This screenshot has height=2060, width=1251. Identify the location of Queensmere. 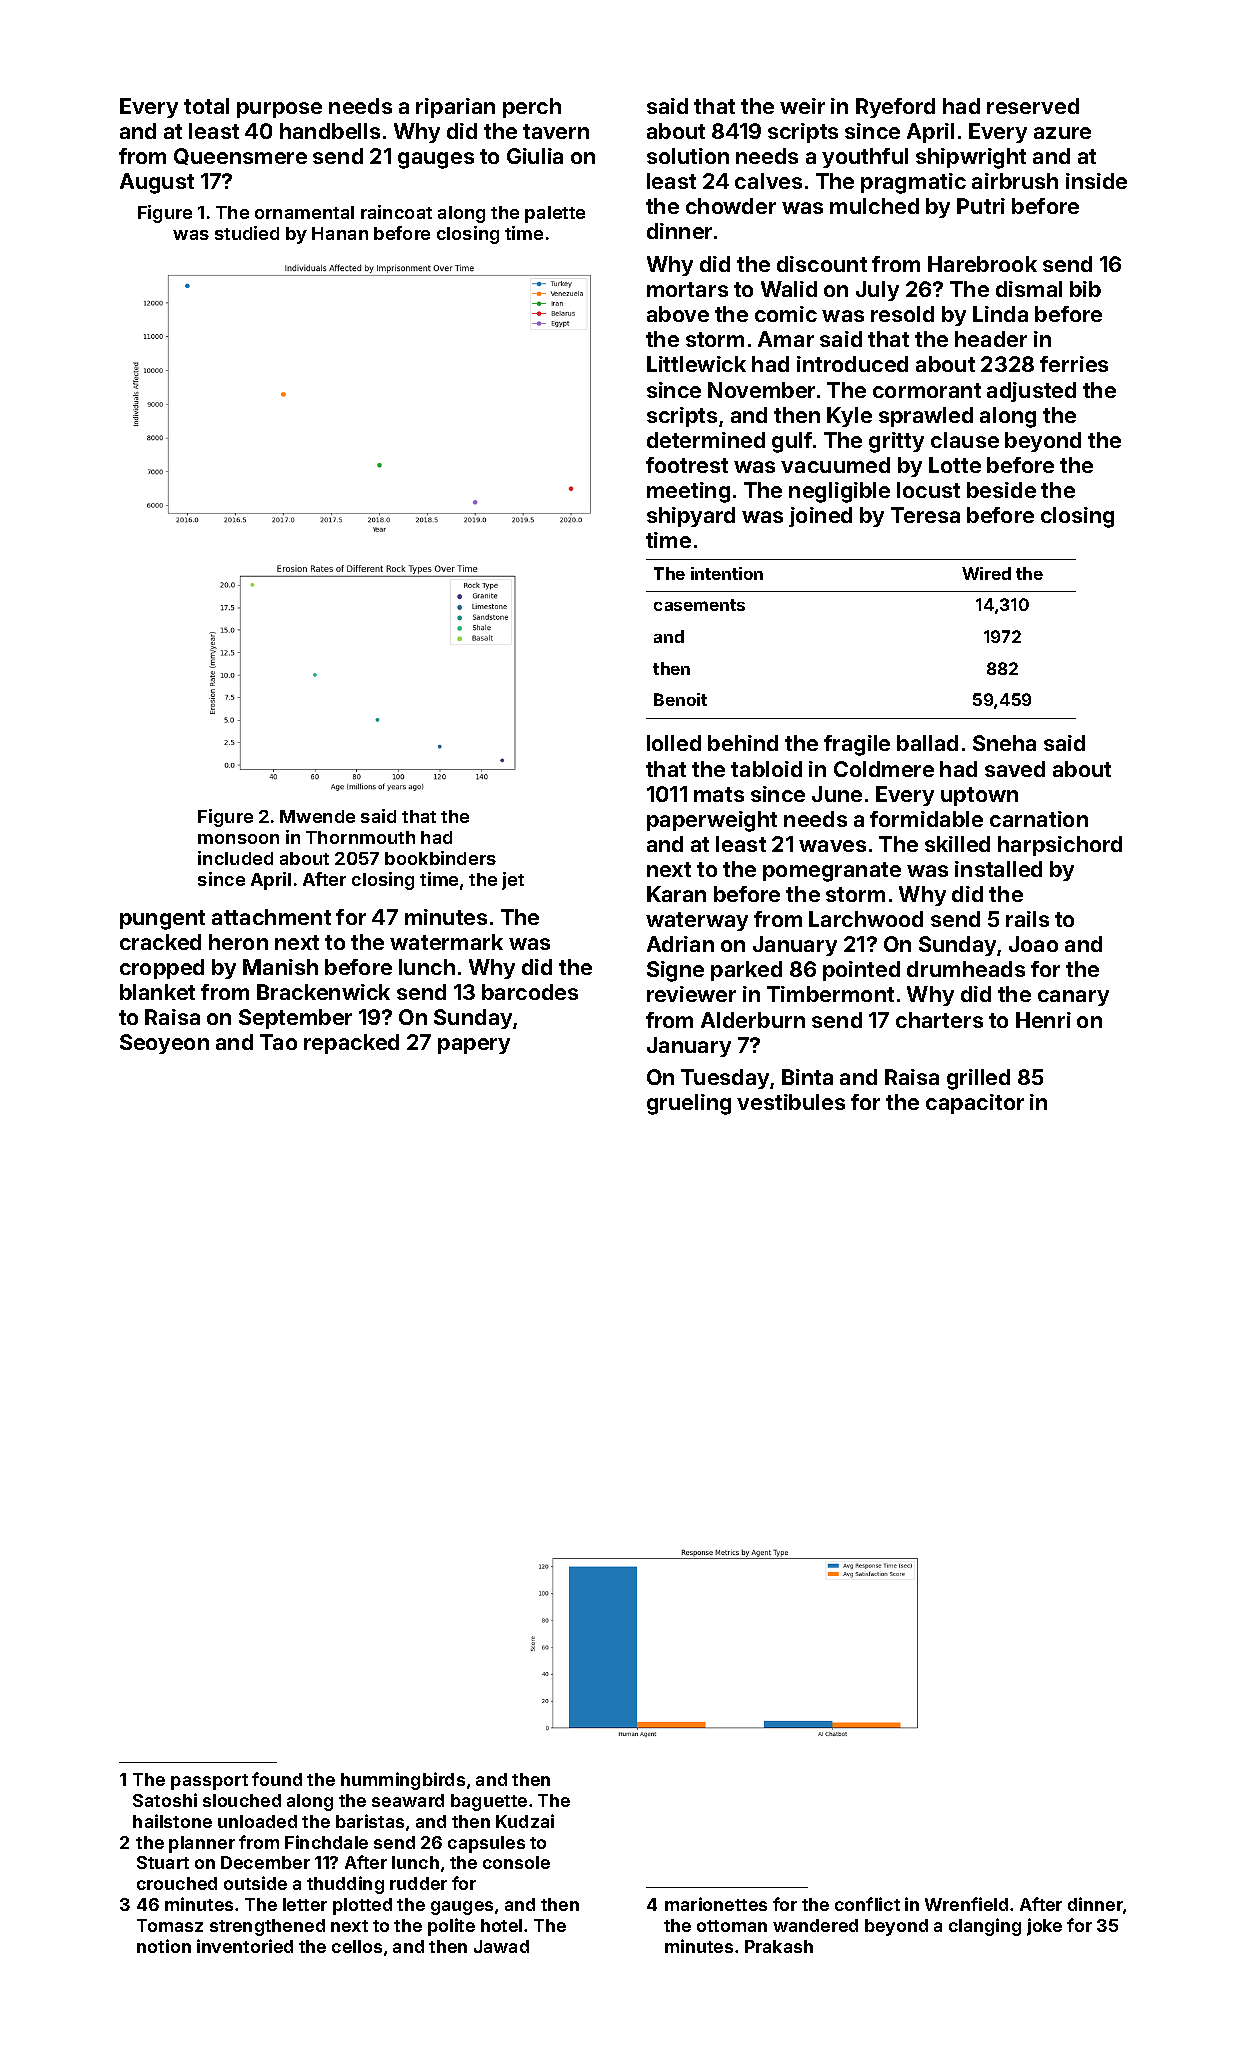
(240, 156).
